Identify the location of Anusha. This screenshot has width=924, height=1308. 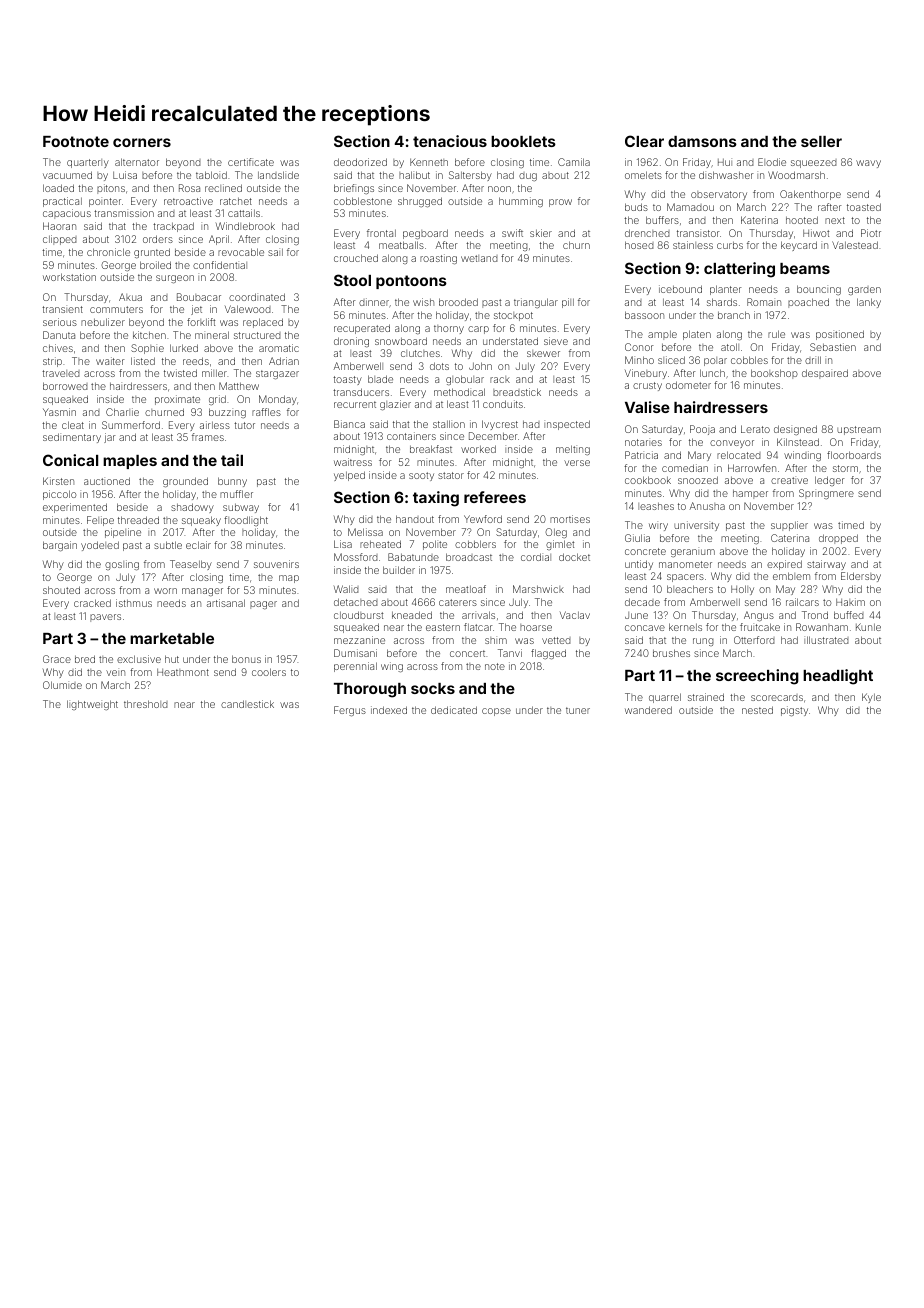
(707, 506).
